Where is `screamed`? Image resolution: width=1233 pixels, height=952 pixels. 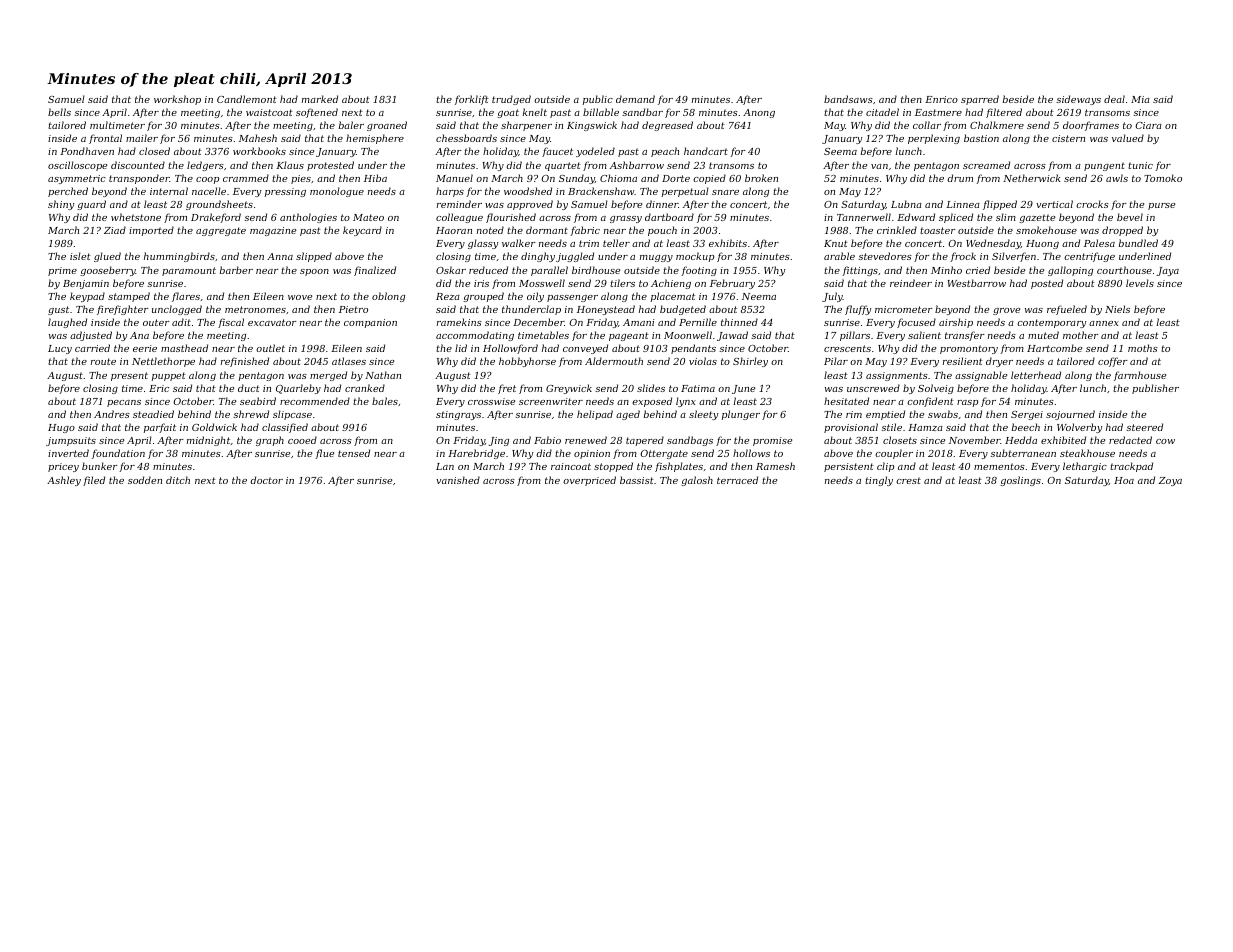
screamed is located at coordinates (986, 165).
